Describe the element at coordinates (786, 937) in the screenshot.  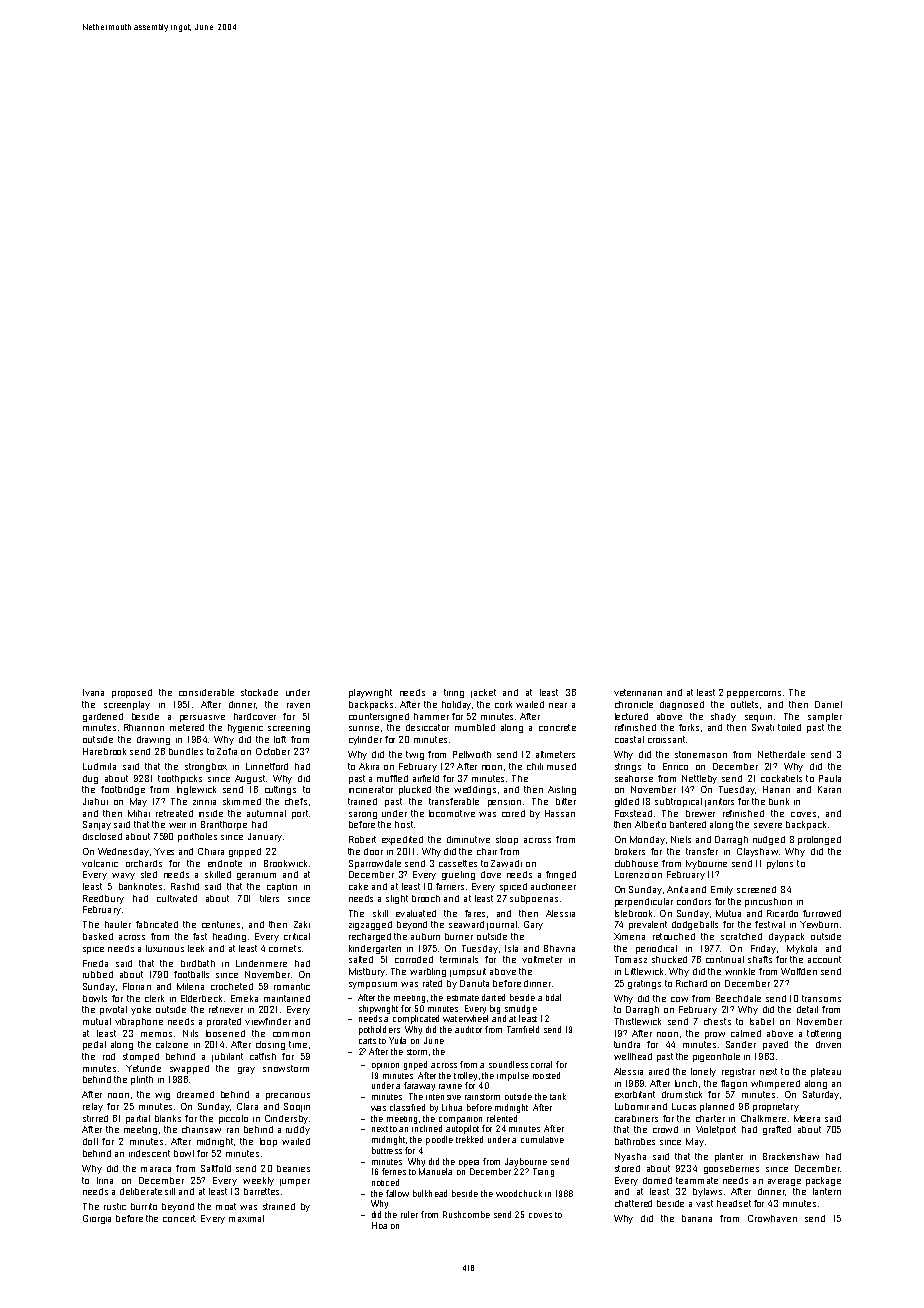
I see `daypack` at that location.
